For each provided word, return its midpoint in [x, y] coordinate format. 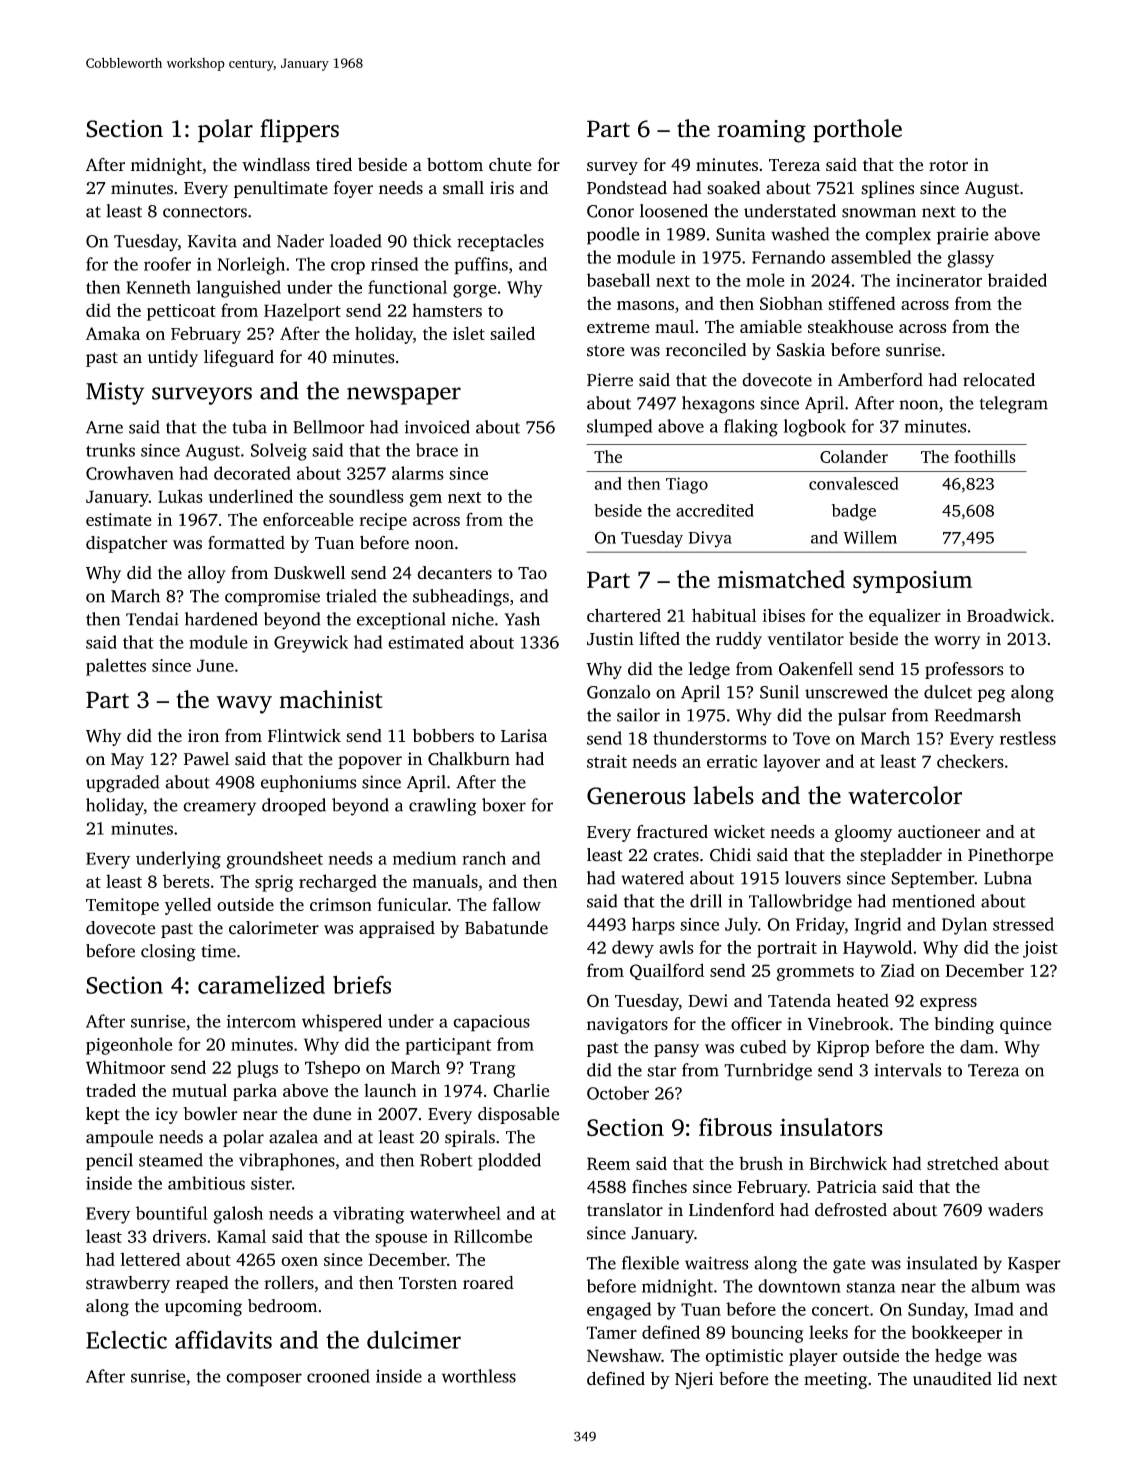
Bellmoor [329, 427]
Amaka [113, 333]
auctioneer [939, 832]
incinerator [939, 280]
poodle [613, 236]
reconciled [706, 350]
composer [264, 1380]
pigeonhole [129, 1046]
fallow [517, 904]
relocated [999, 380]
